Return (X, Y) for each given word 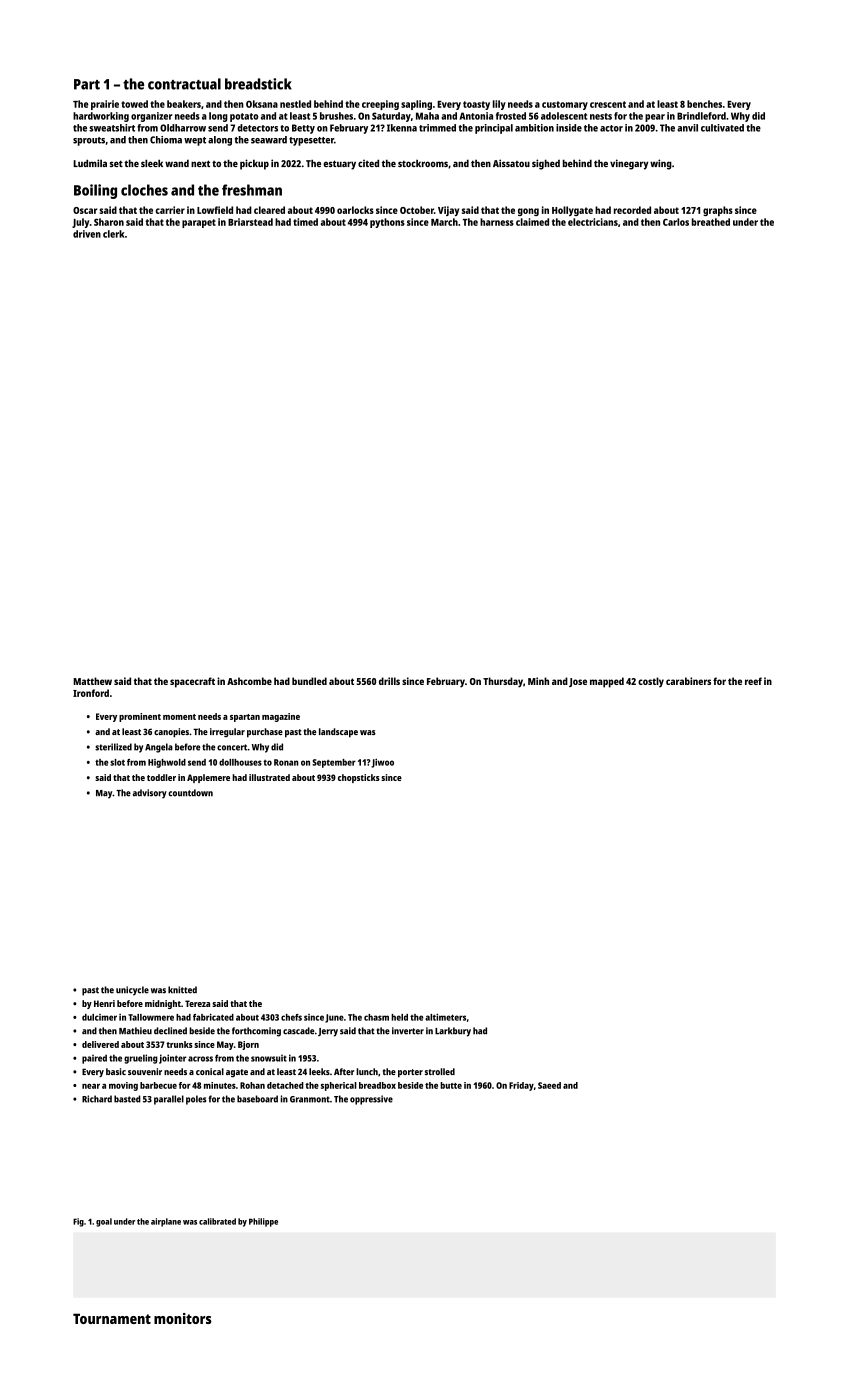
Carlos (676, 222)
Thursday (503, 682)
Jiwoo (382, 763)
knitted (182, 990)
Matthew (92, 681)
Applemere (208, 778)
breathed (711, 222)
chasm (376, 1017)
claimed (532, 222)
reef (753, 681)
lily (499, 105)
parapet (199, 223)
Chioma (166, 140)
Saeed (549, 1085)
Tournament (112, 1318)
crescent (608, 104)
